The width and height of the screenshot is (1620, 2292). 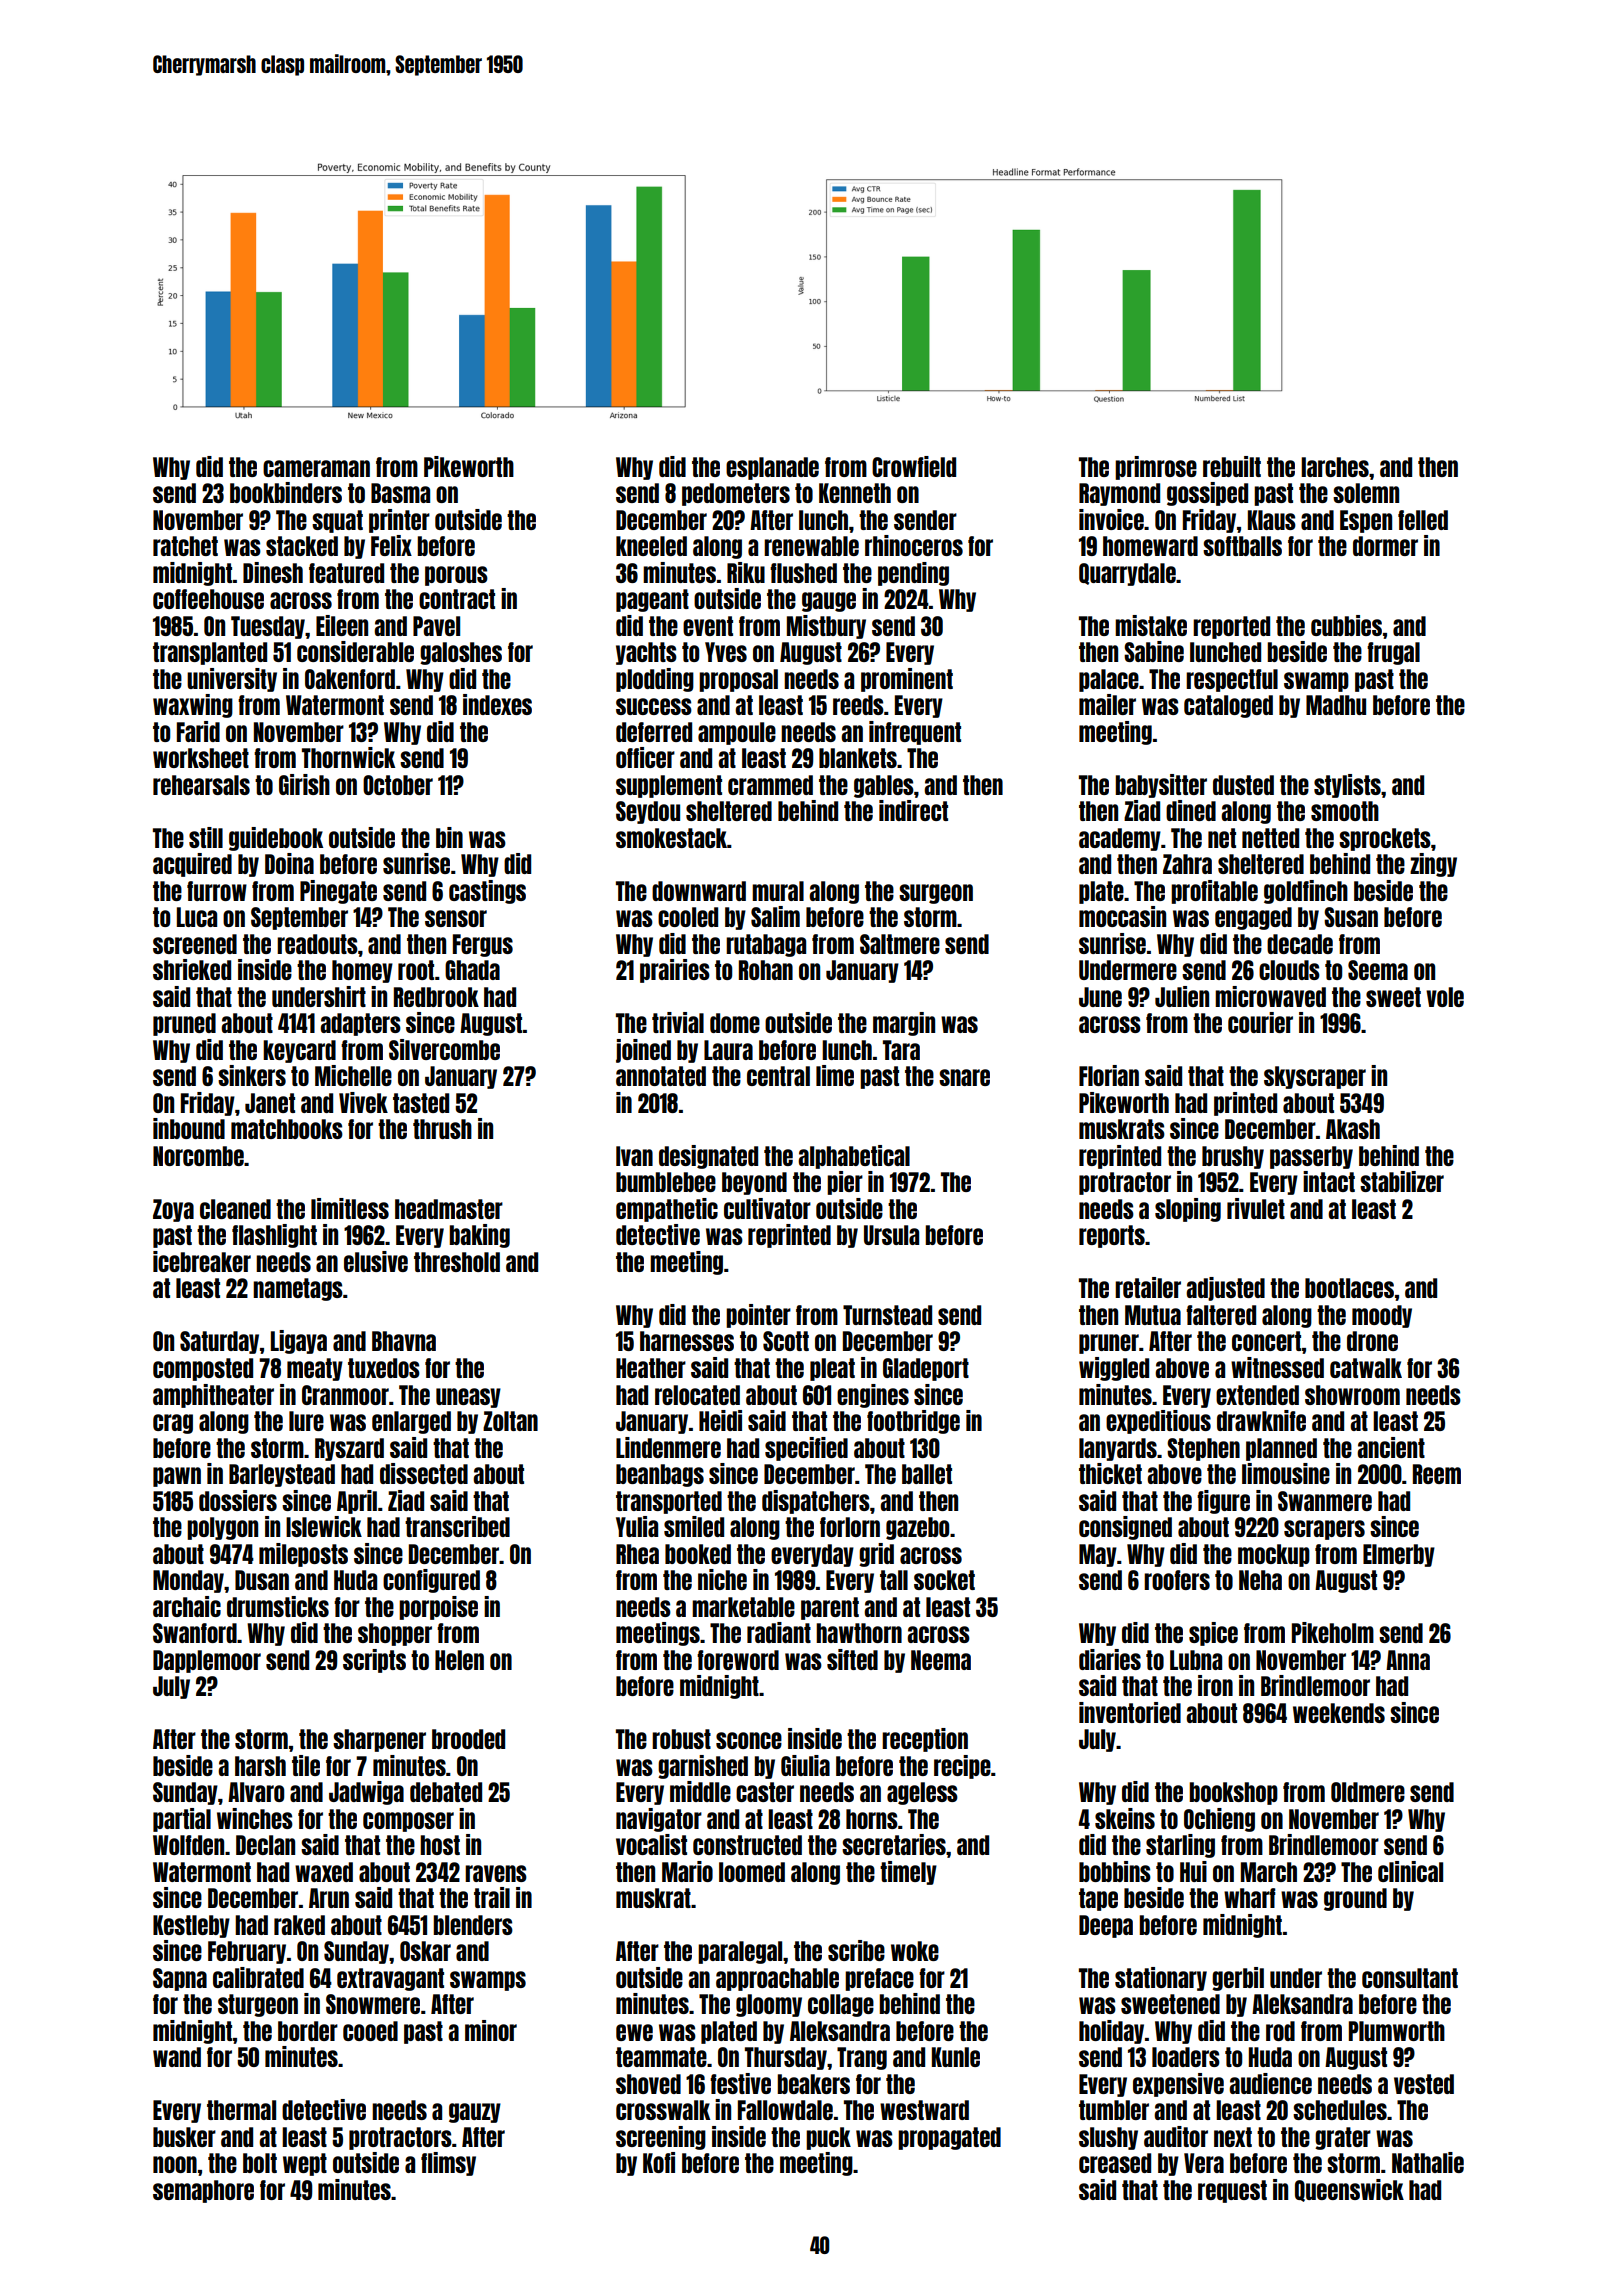 I want to click on porous, so click(x=456, y=576).
